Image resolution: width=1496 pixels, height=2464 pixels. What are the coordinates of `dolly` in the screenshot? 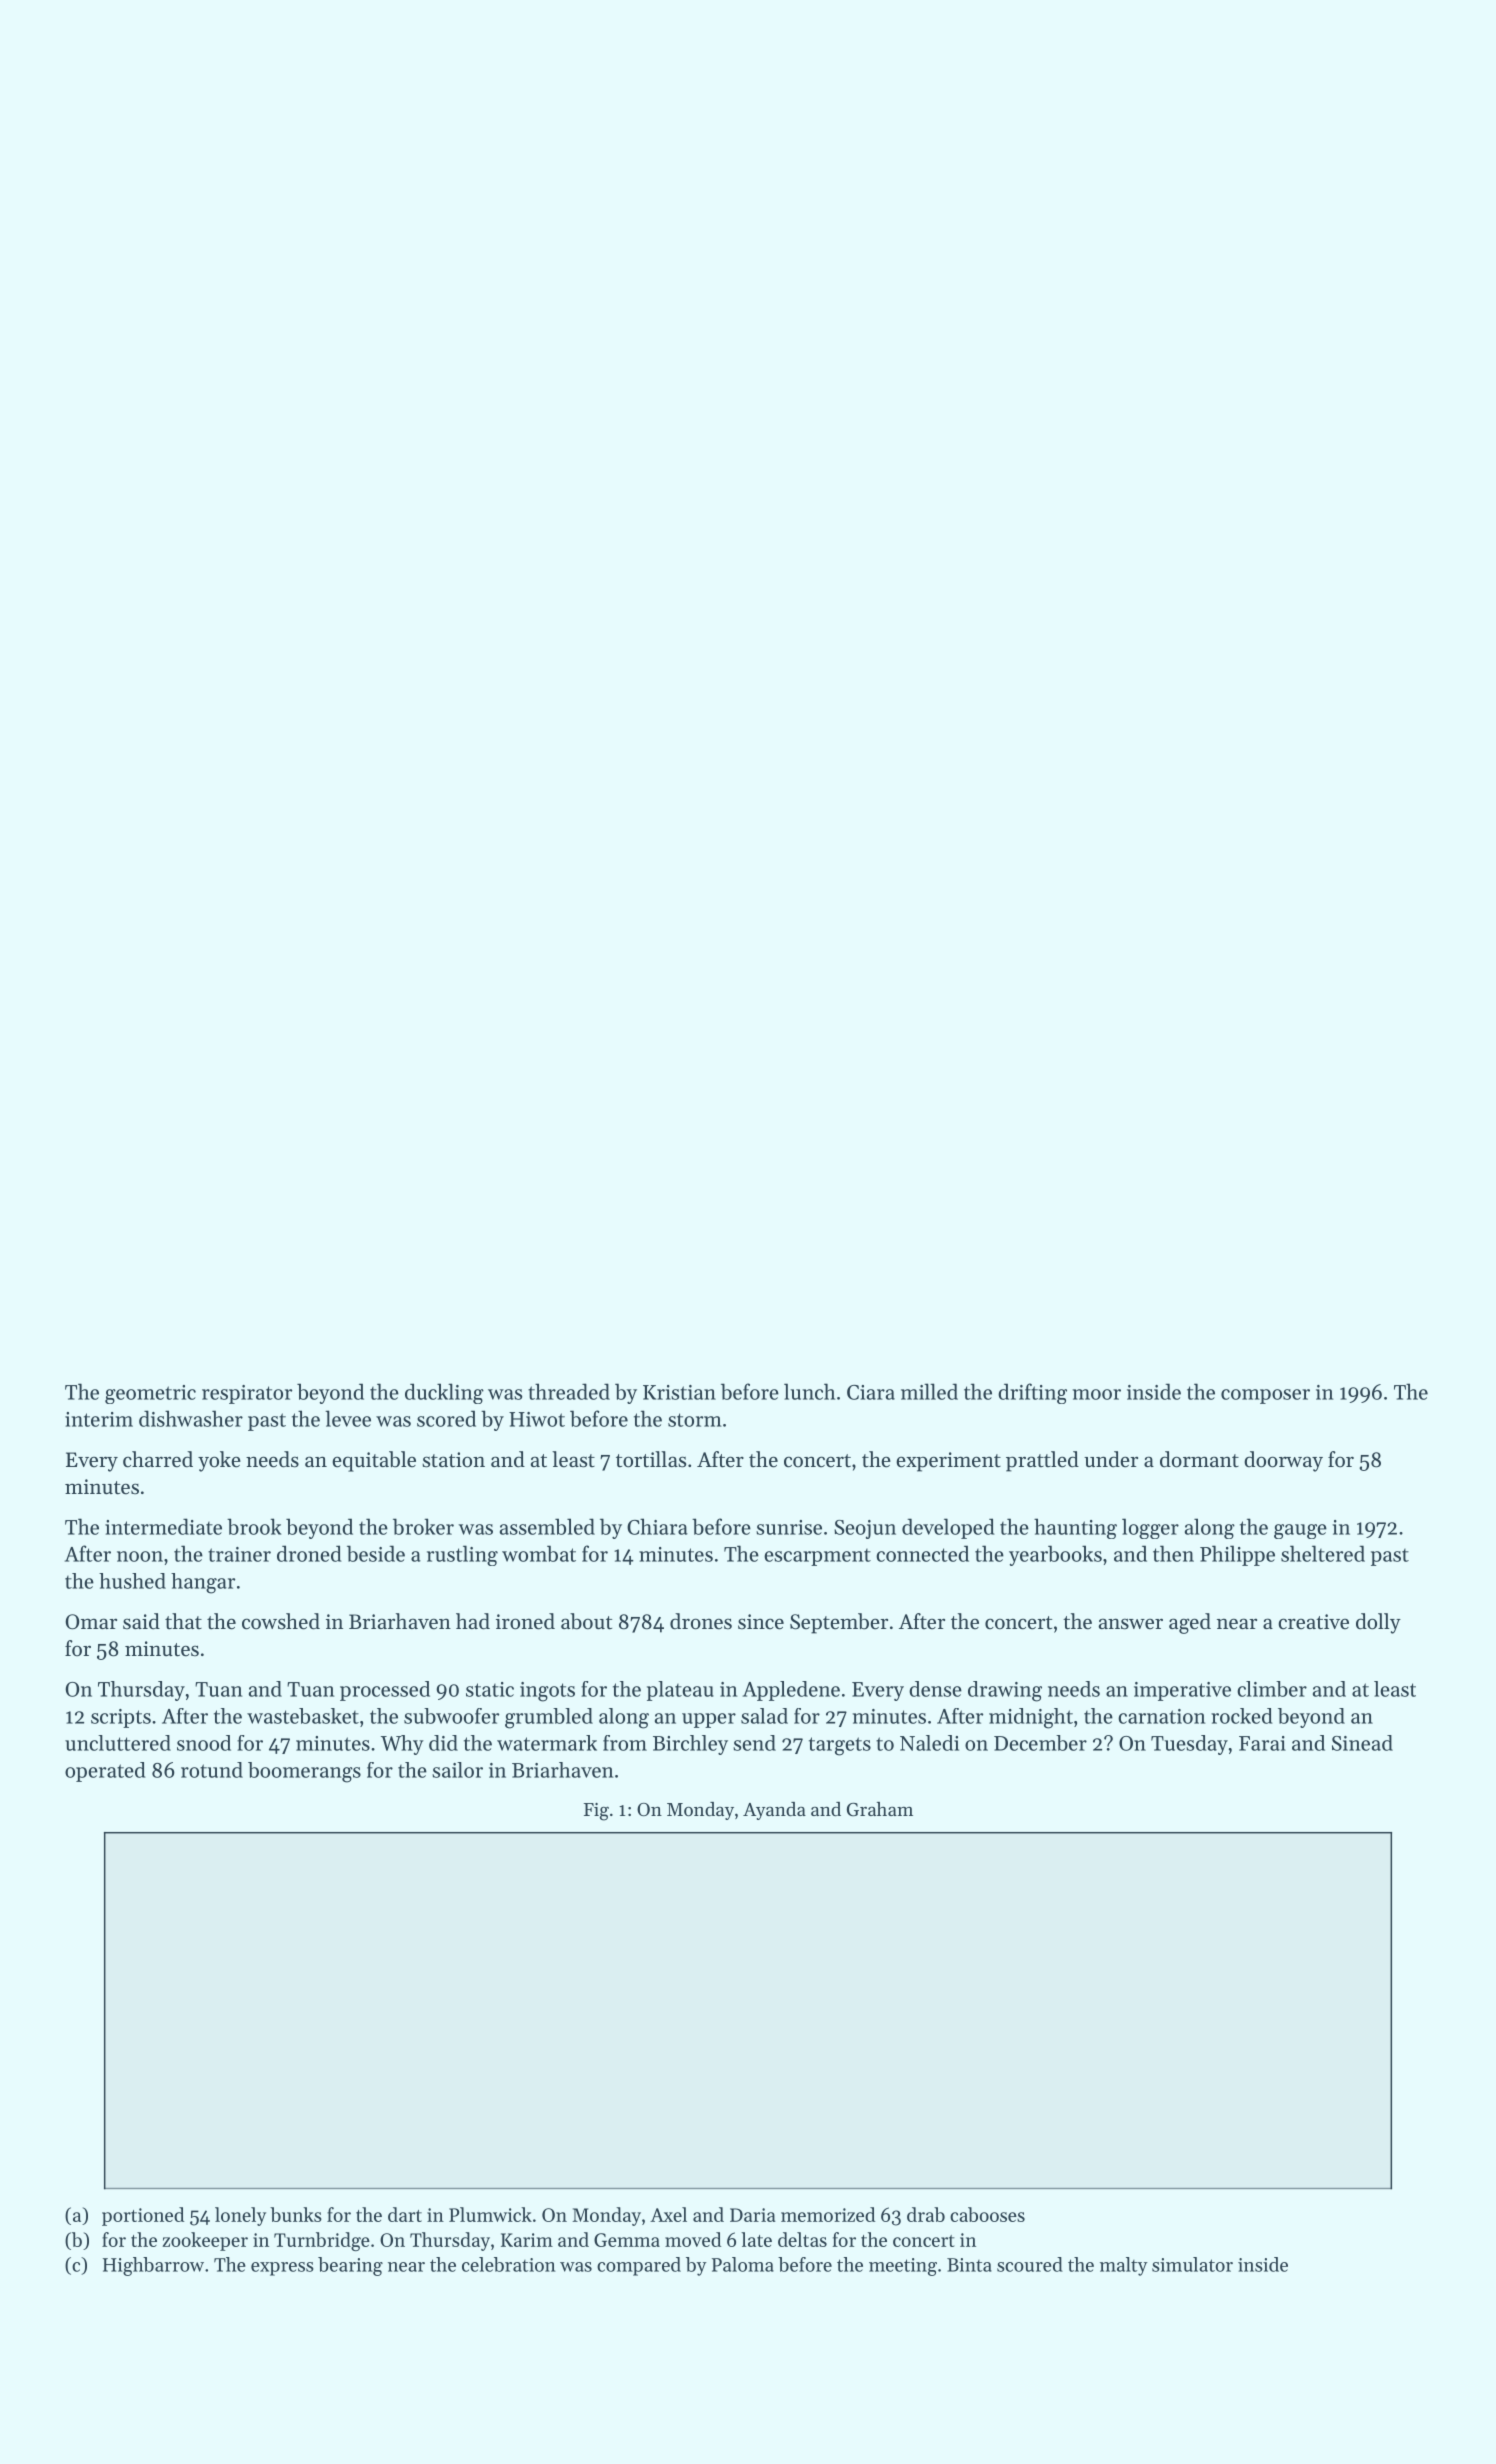 It's located at (1378, 1623).
